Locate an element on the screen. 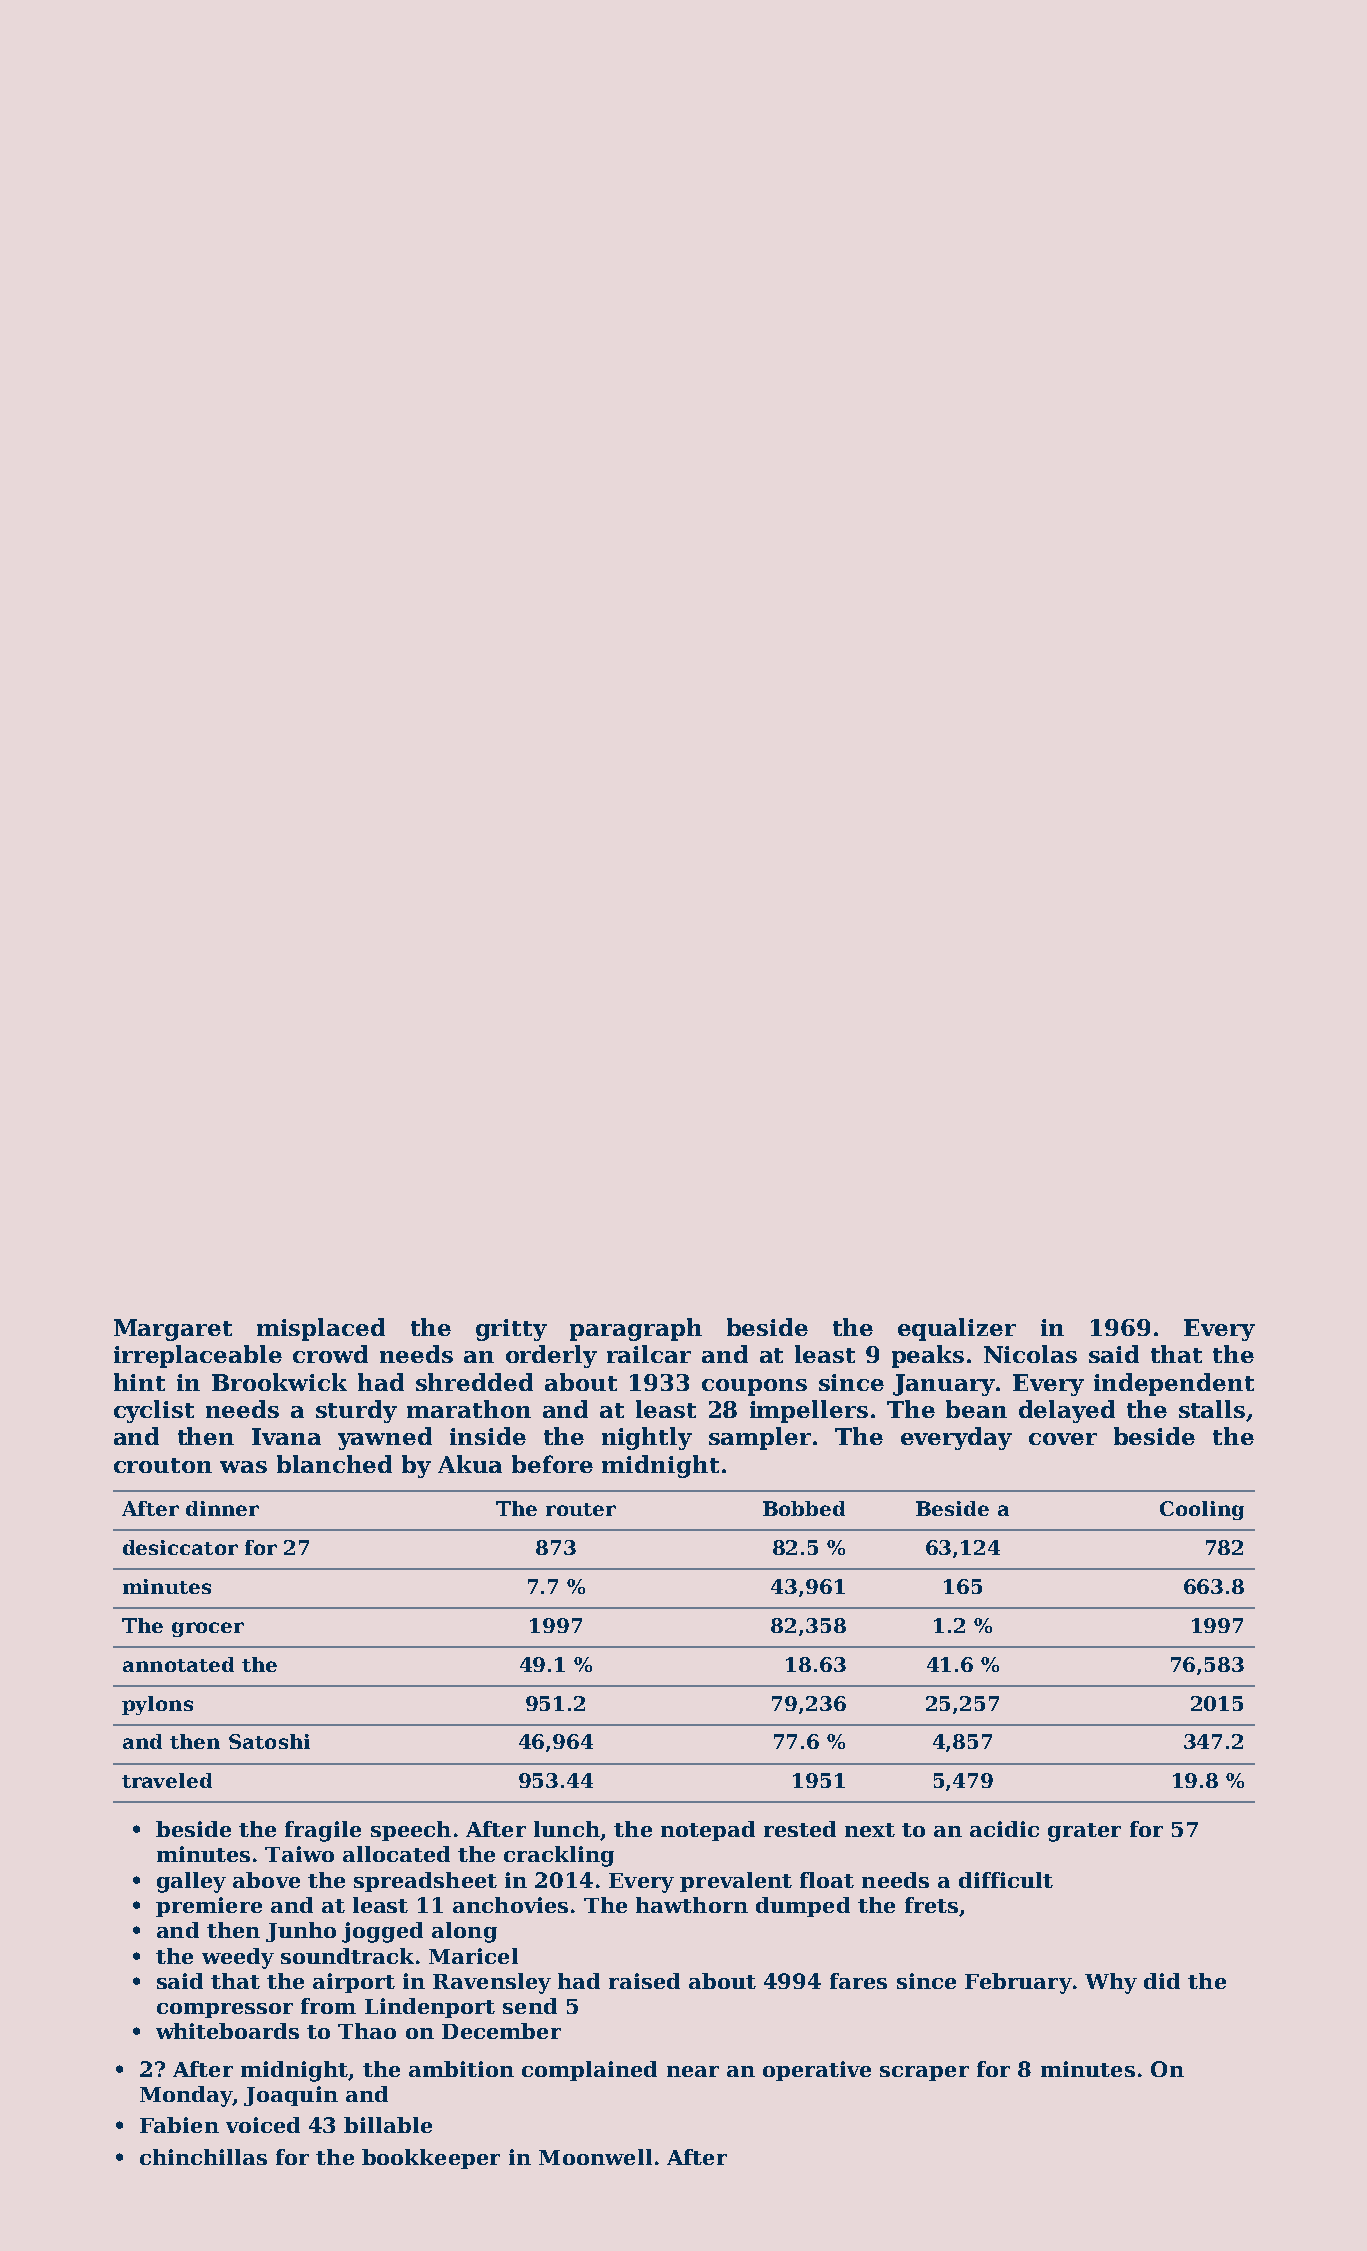  Margaret is located at coordinates (173, 1330).
